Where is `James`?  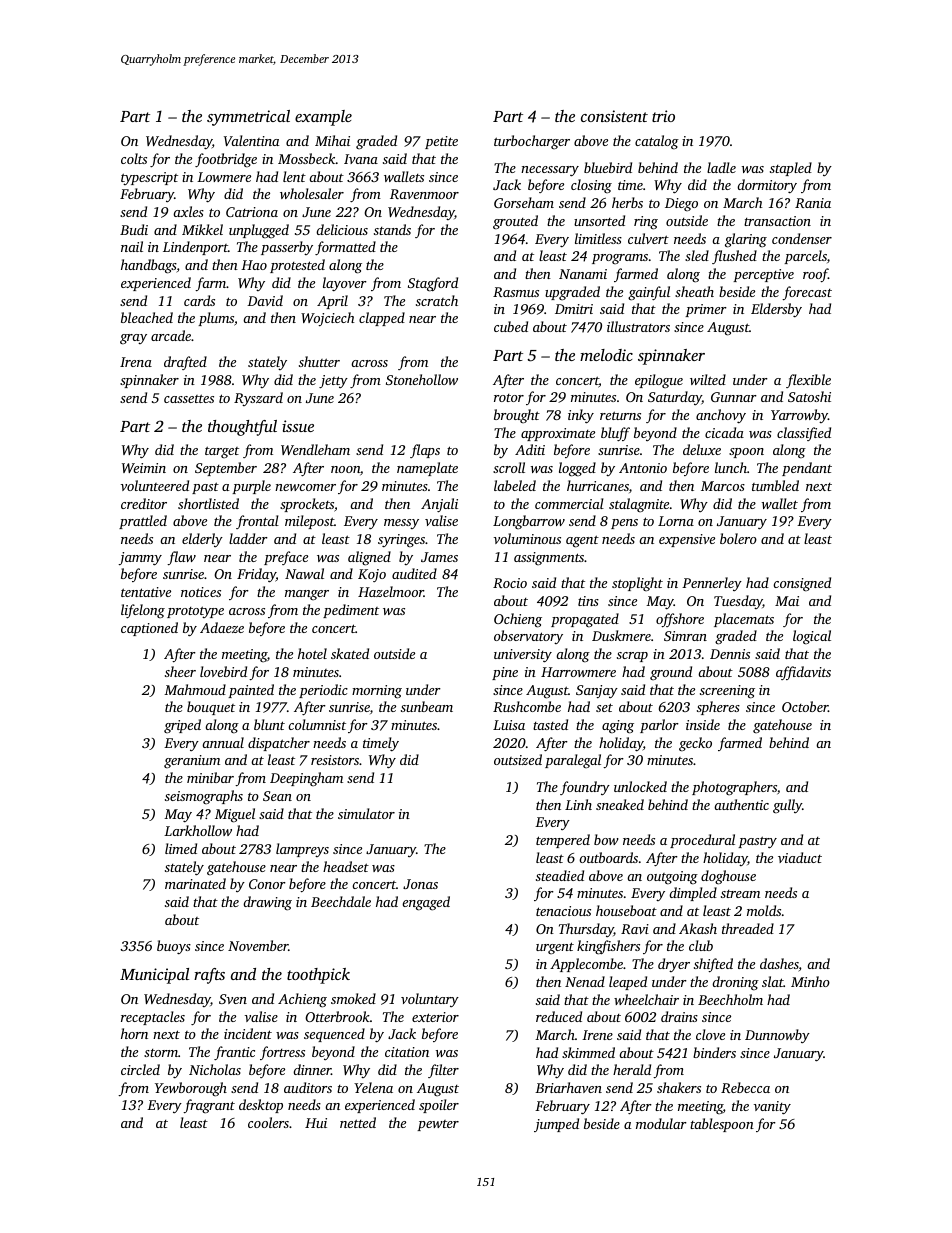
James is located at coordinates (439, 557).
